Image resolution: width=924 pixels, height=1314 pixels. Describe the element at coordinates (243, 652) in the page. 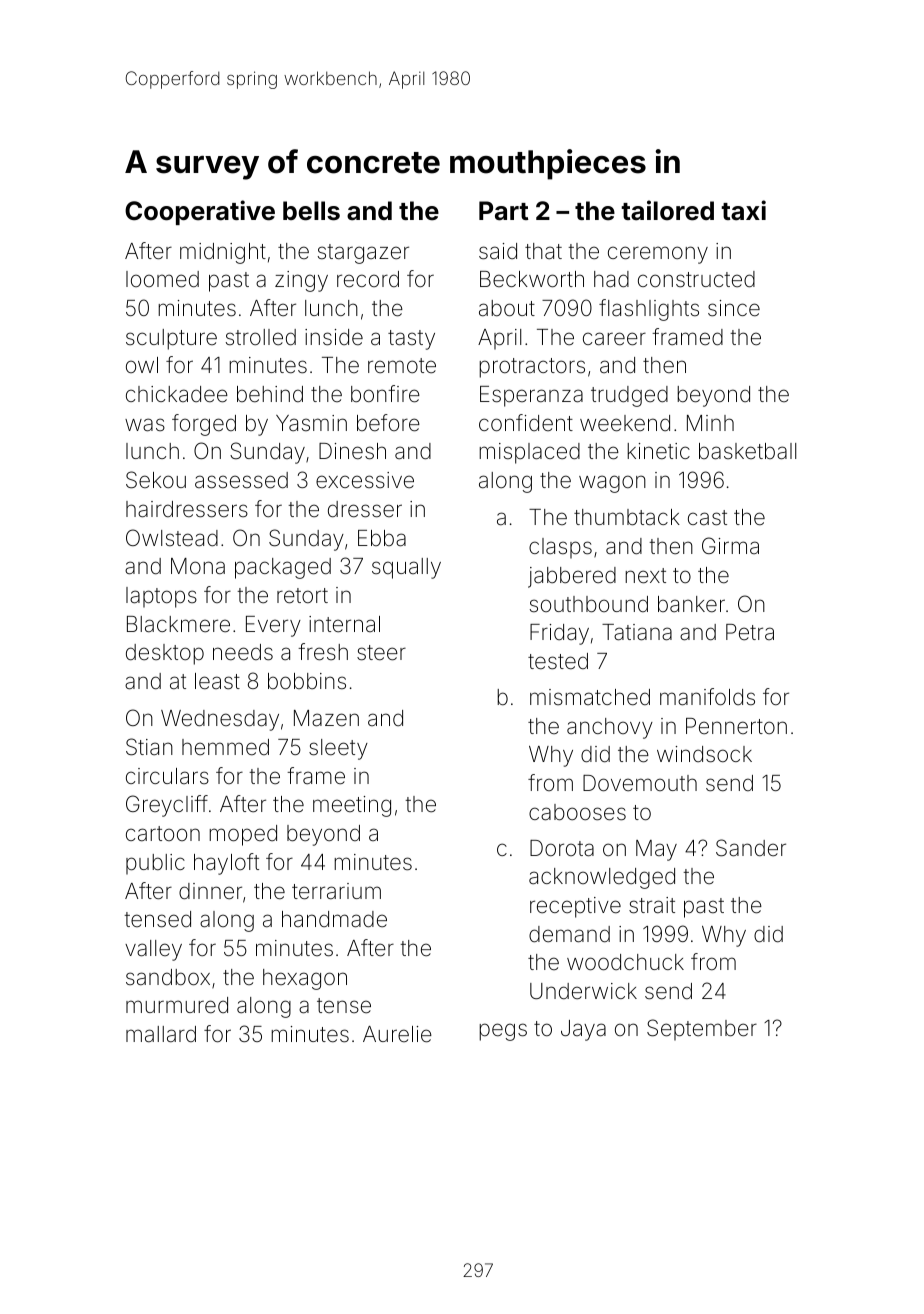

I see `needs` at that location.
